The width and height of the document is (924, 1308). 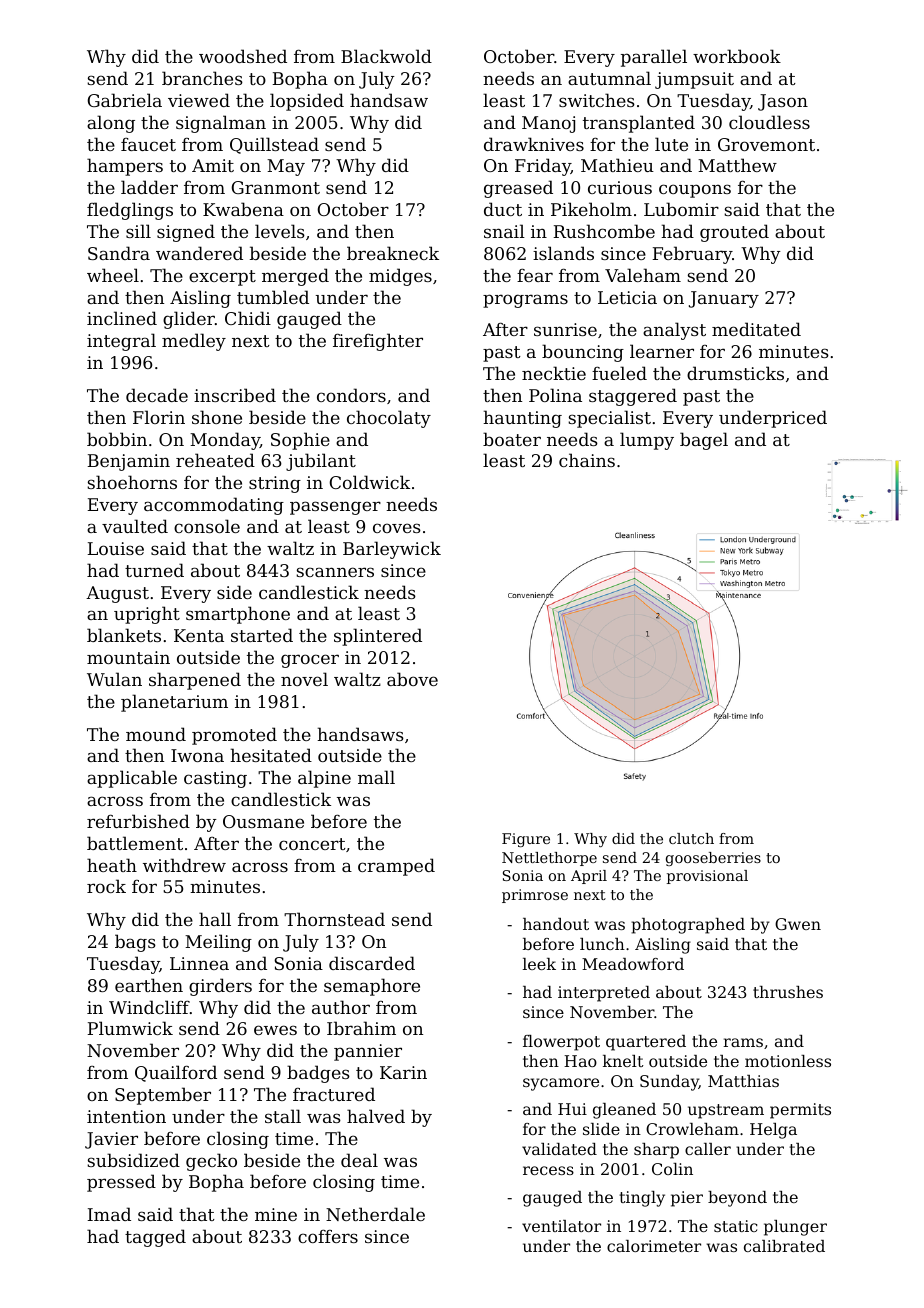 What do you see at coordinates (115, 548) in the document?
I see `Louise` at bounding box center [115, 548].
